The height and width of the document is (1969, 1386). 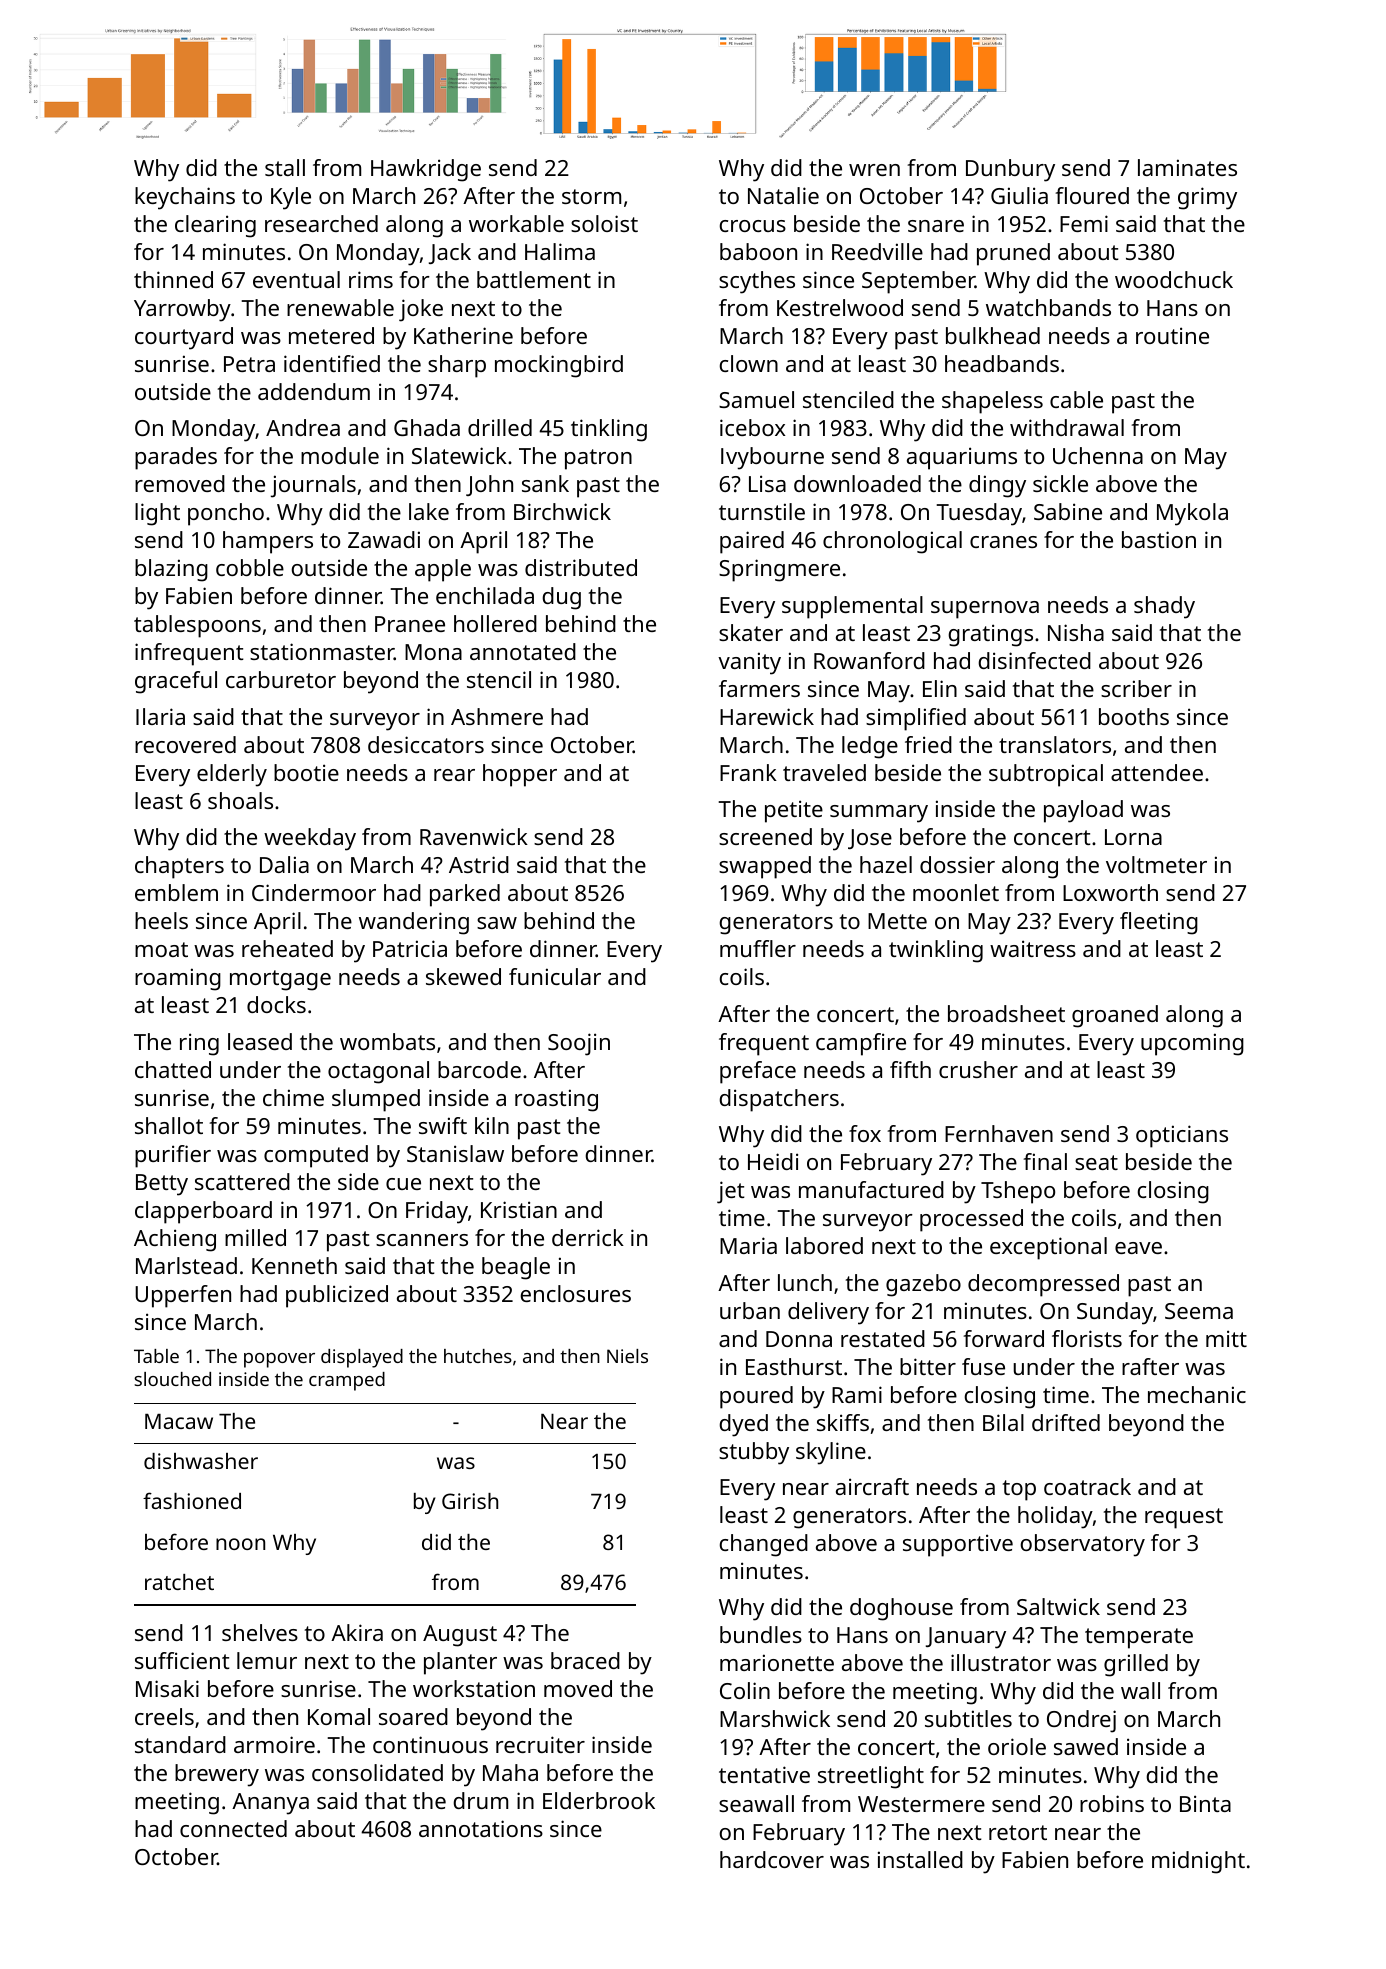 I want to click on attendee, so click(x=1157, y=772).
